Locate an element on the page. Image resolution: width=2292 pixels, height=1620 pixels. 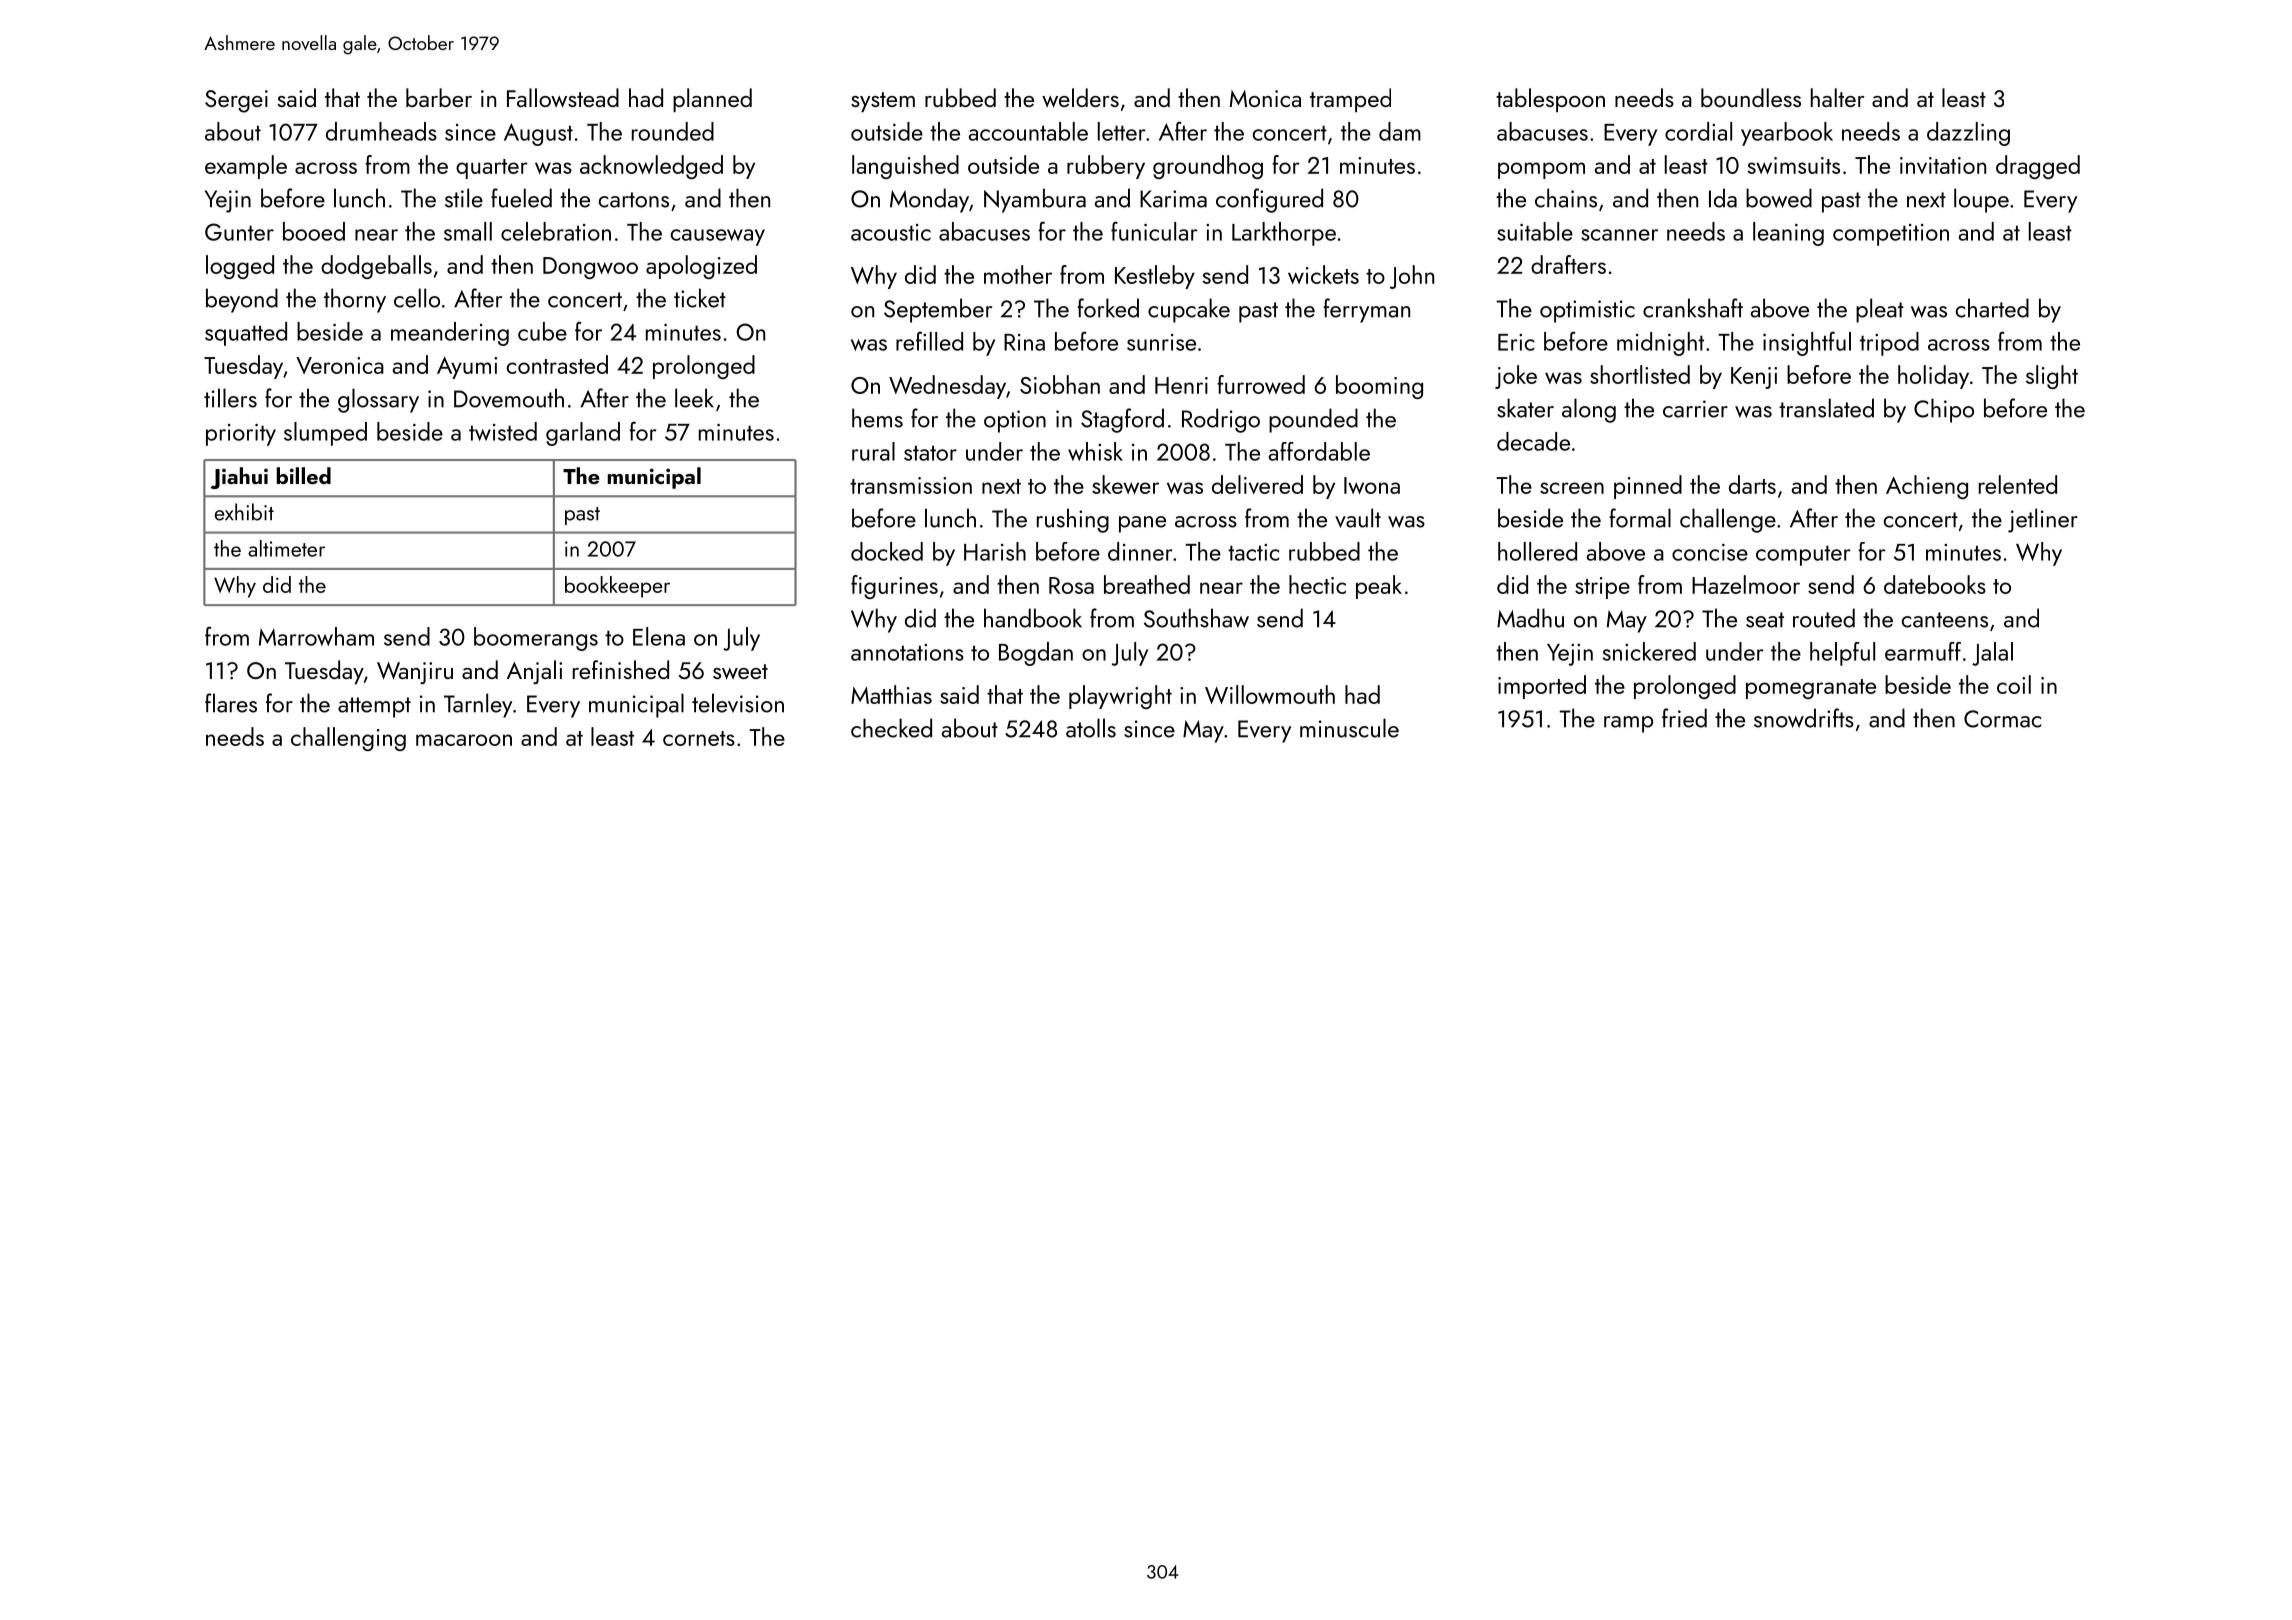
cornets is located at coordinates (699, 738).
